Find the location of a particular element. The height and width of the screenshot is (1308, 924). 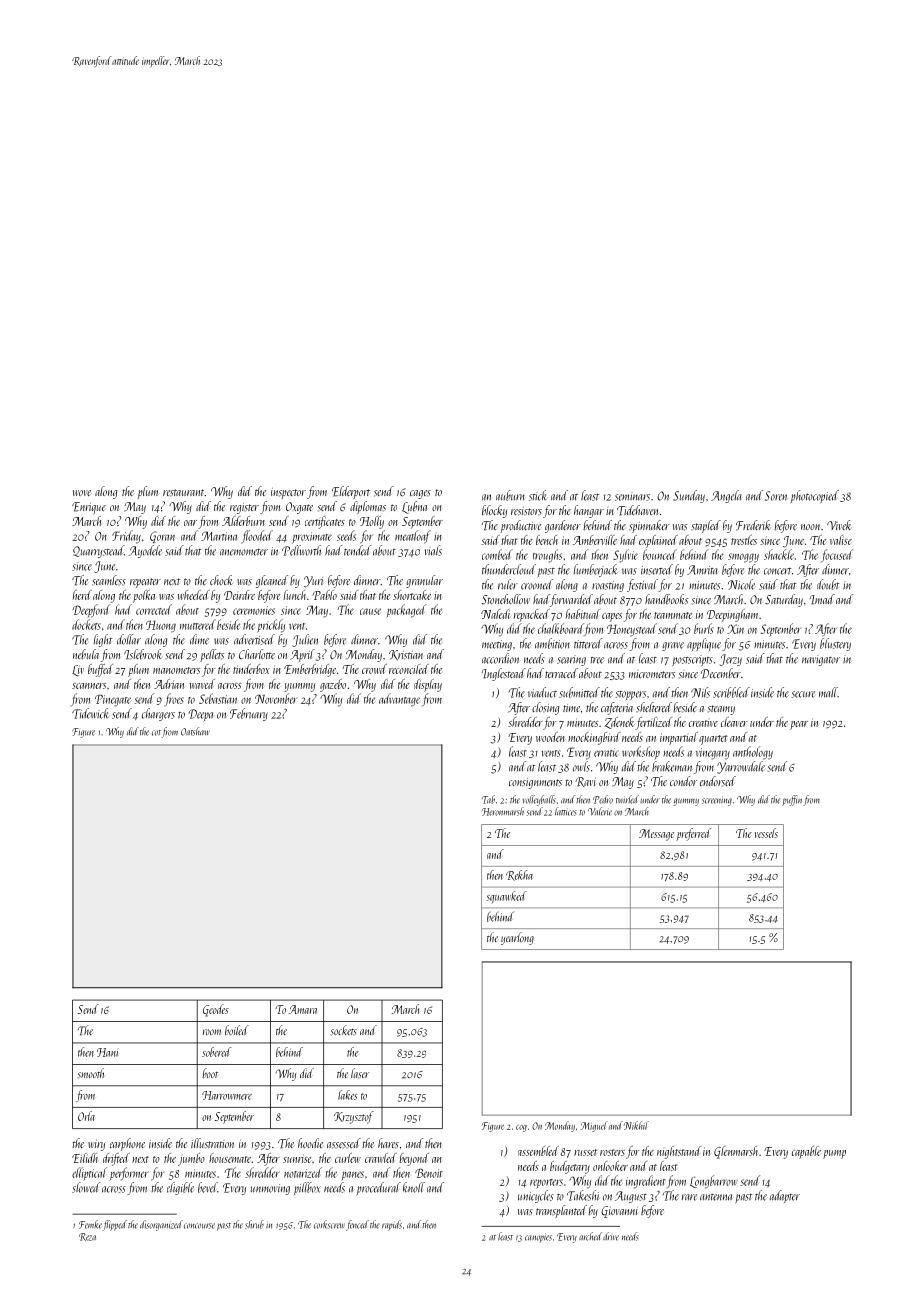

Oatshaw is located at coordinates (195, 731).
